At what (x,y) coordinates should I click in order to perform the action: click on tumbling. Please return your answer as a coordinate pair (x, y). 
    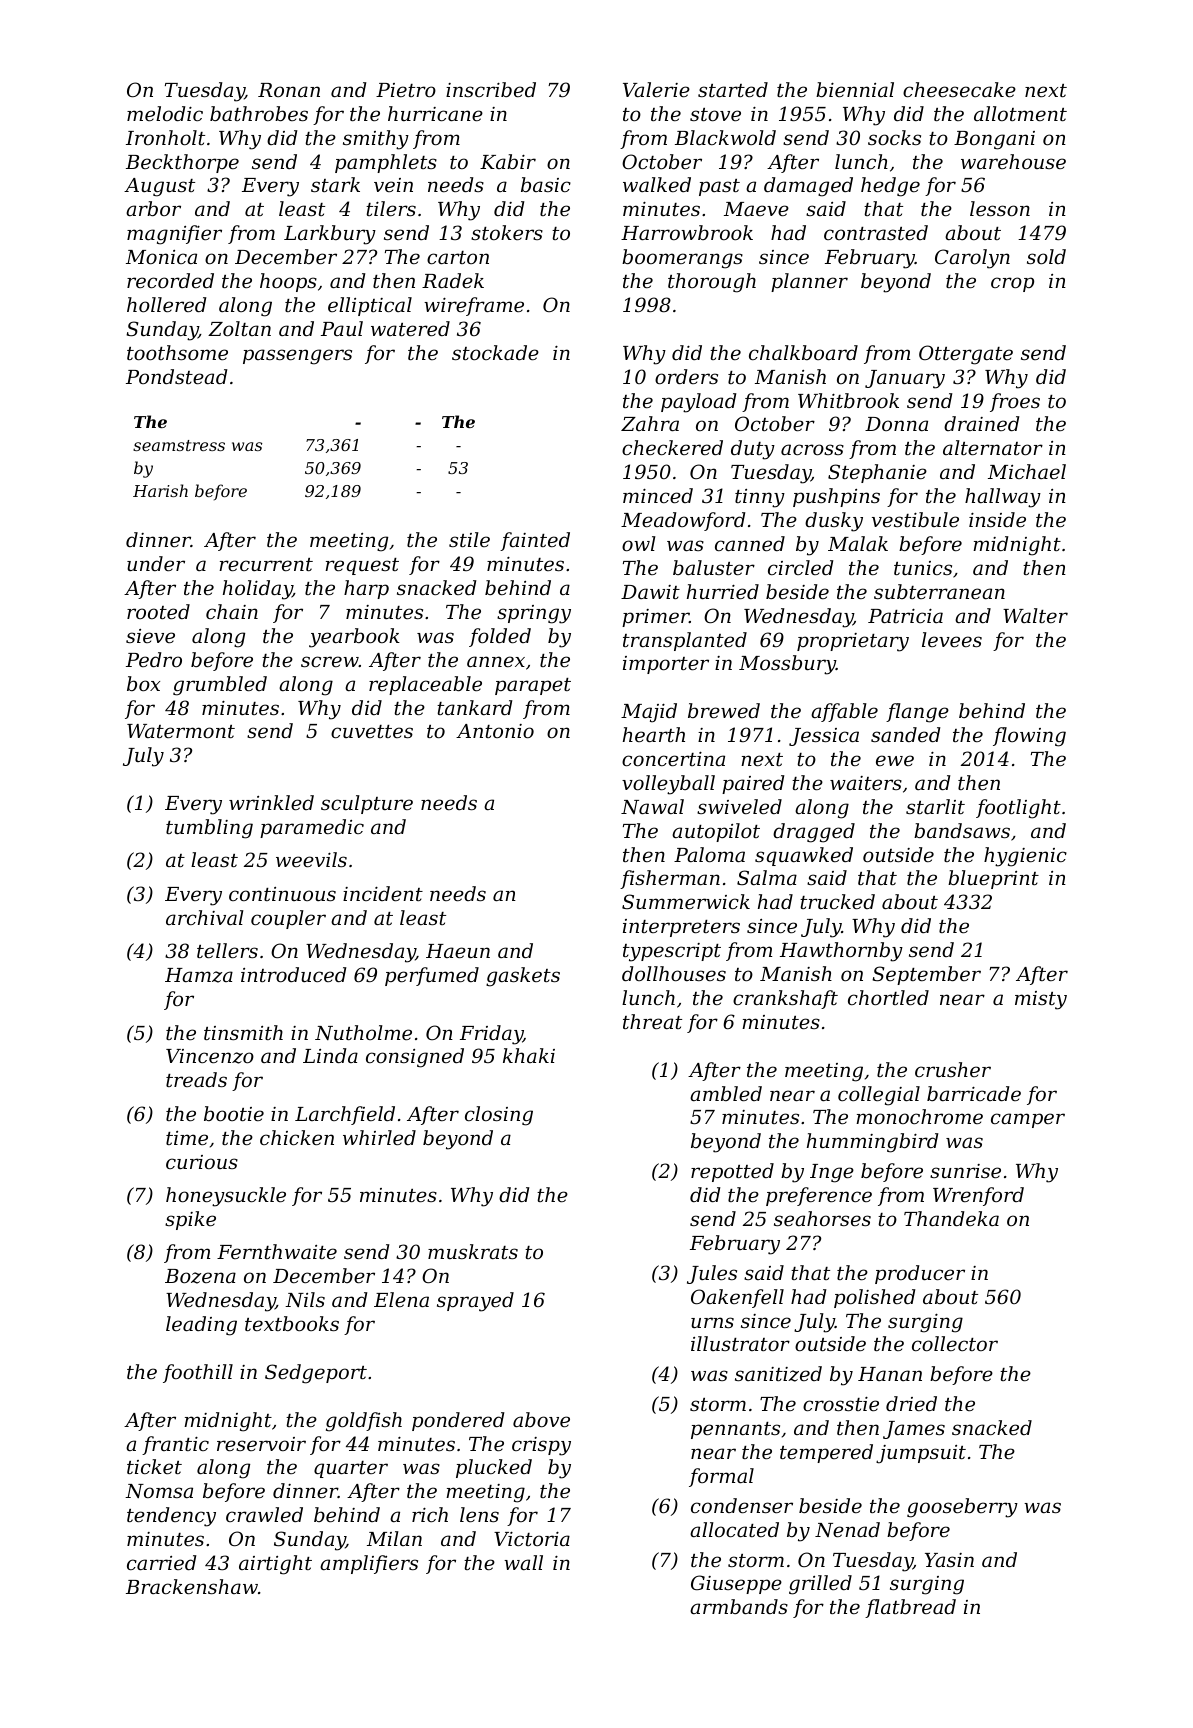
    Looking at the image, I should click on (209, 829).
